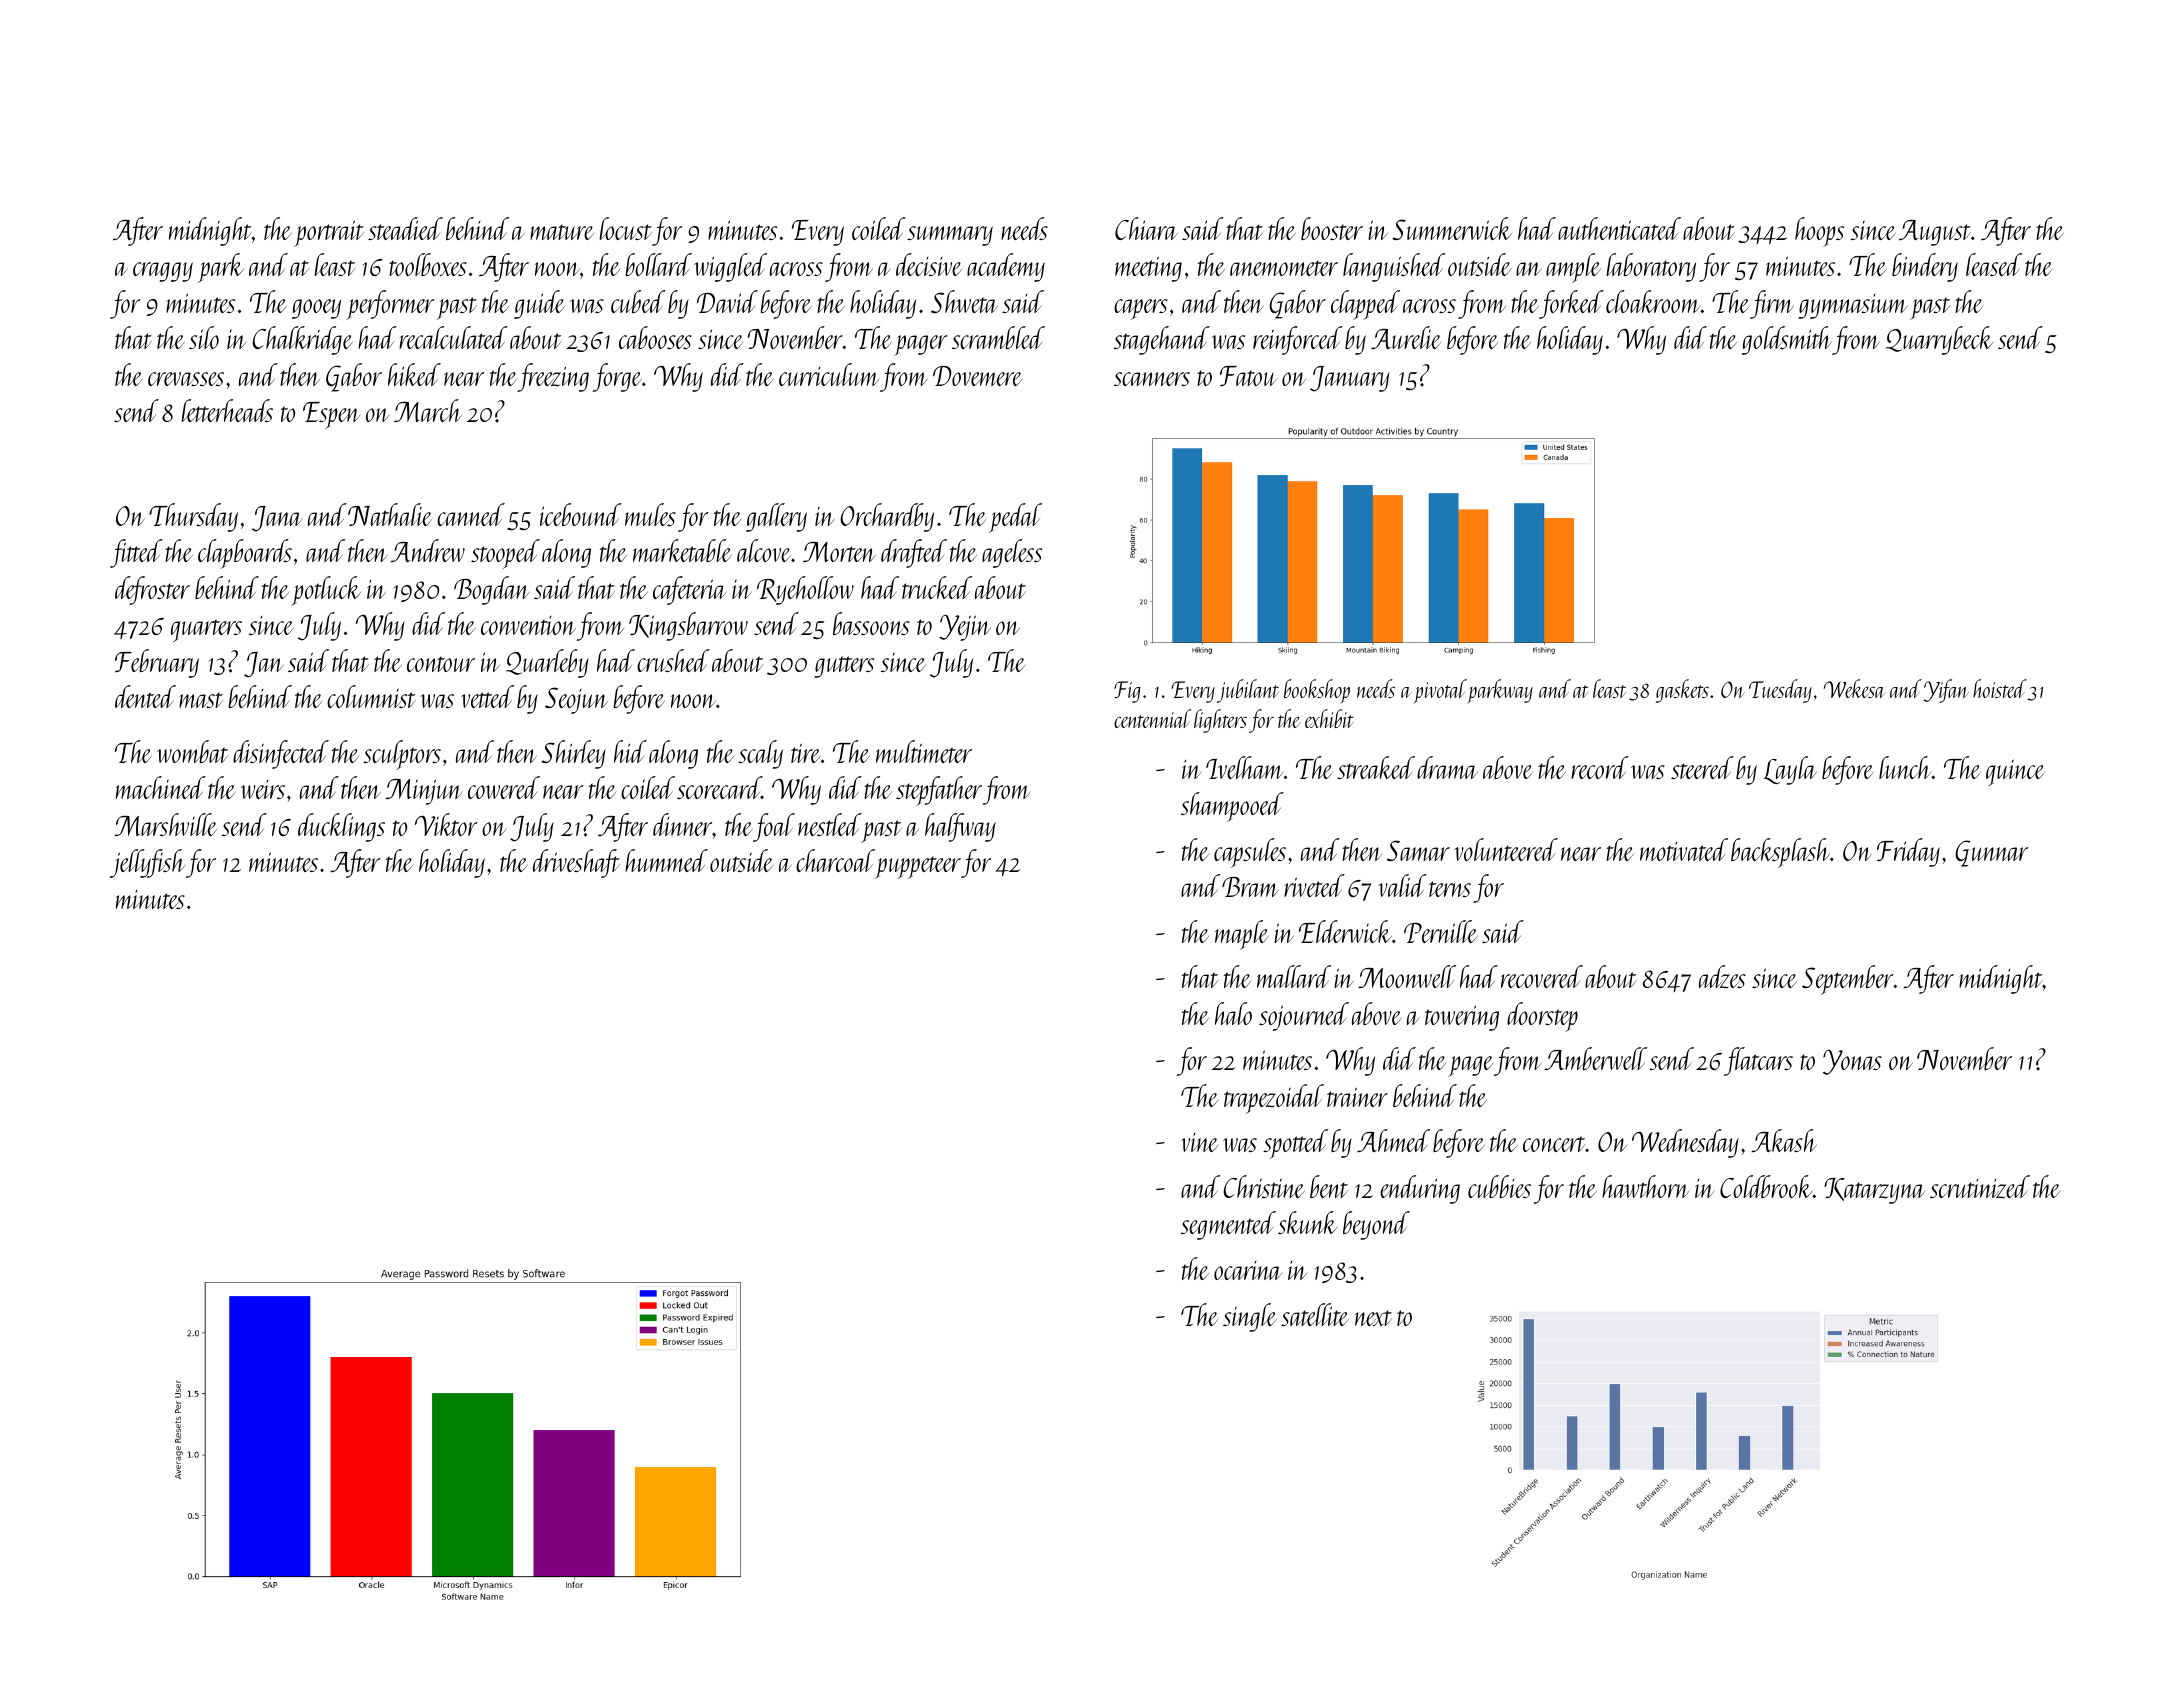  Describe the element at coordinates (147, 863) in the screenshot. I see `jellyfish` at that location.
